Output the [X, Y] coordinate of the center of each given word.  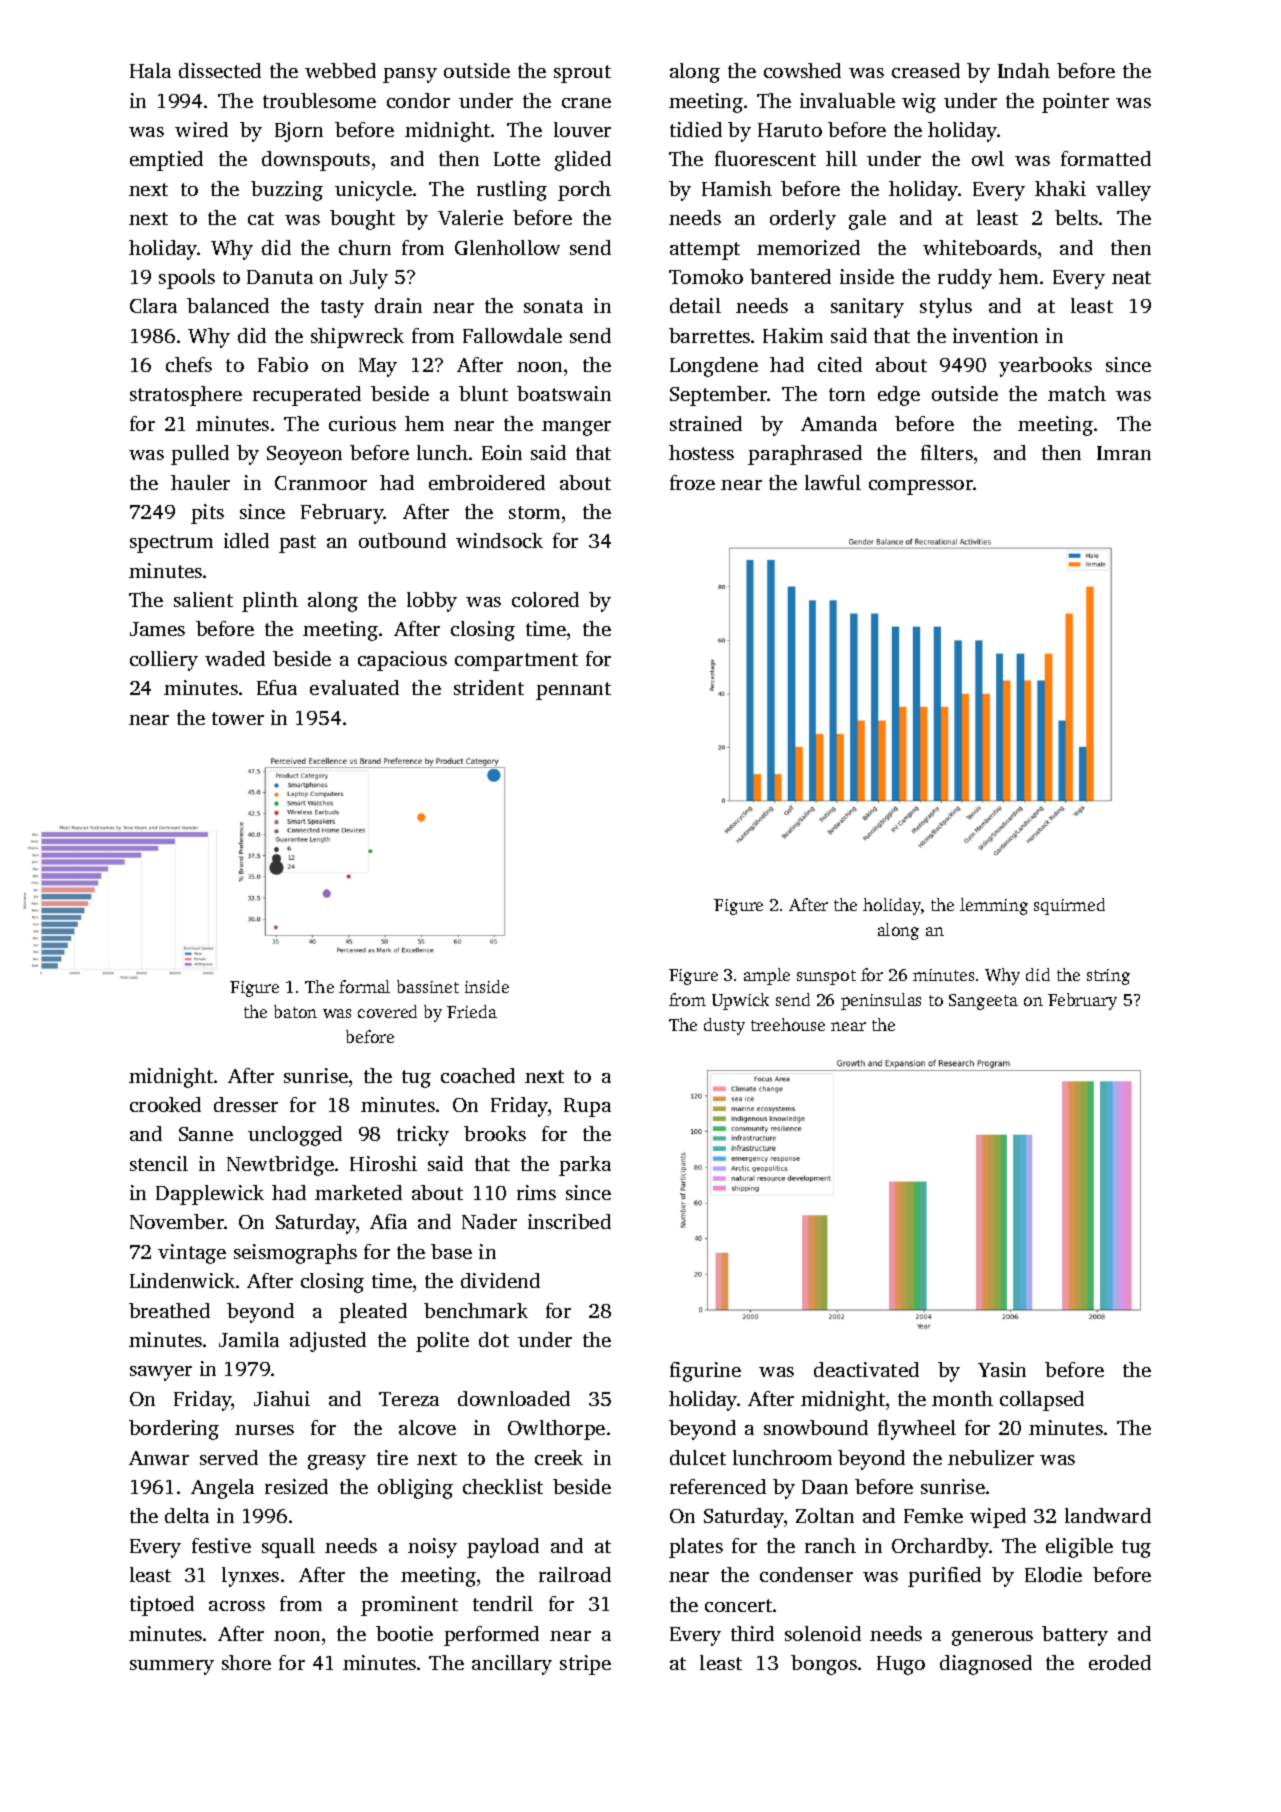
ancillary [512, 1665]
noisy [432, 1548]
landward [1108, 1515]
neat [1131, 277]
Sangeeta [983, 1002]
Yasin [1002, 1369]
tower [238, 718]
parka [585, 1166]
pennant [573, 691]
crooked [165, 1104]
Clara [153, 305]
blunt [483, 393]
